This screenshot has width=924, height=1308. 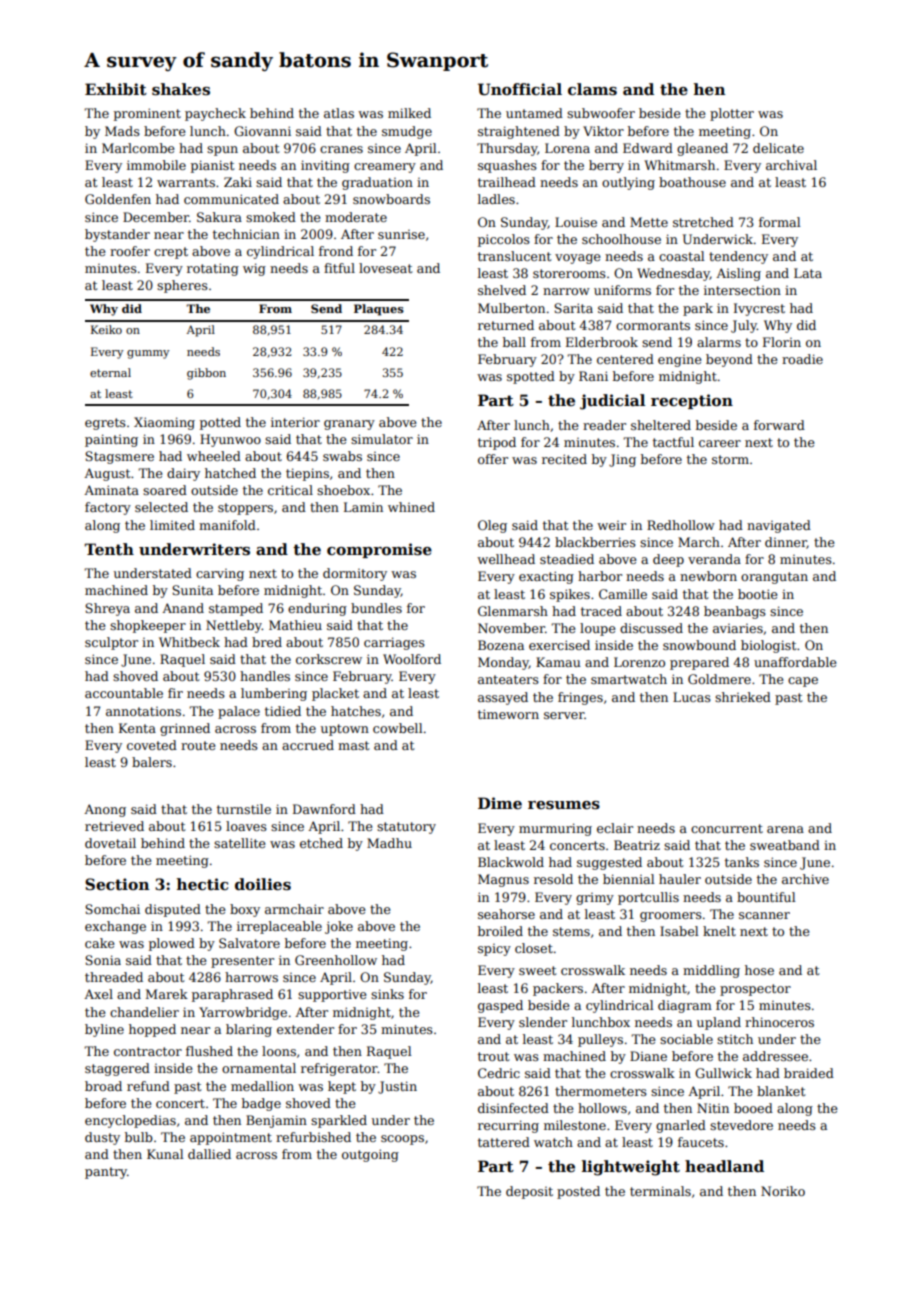 I want to click on gibbon, so click(x=206, y=374).
